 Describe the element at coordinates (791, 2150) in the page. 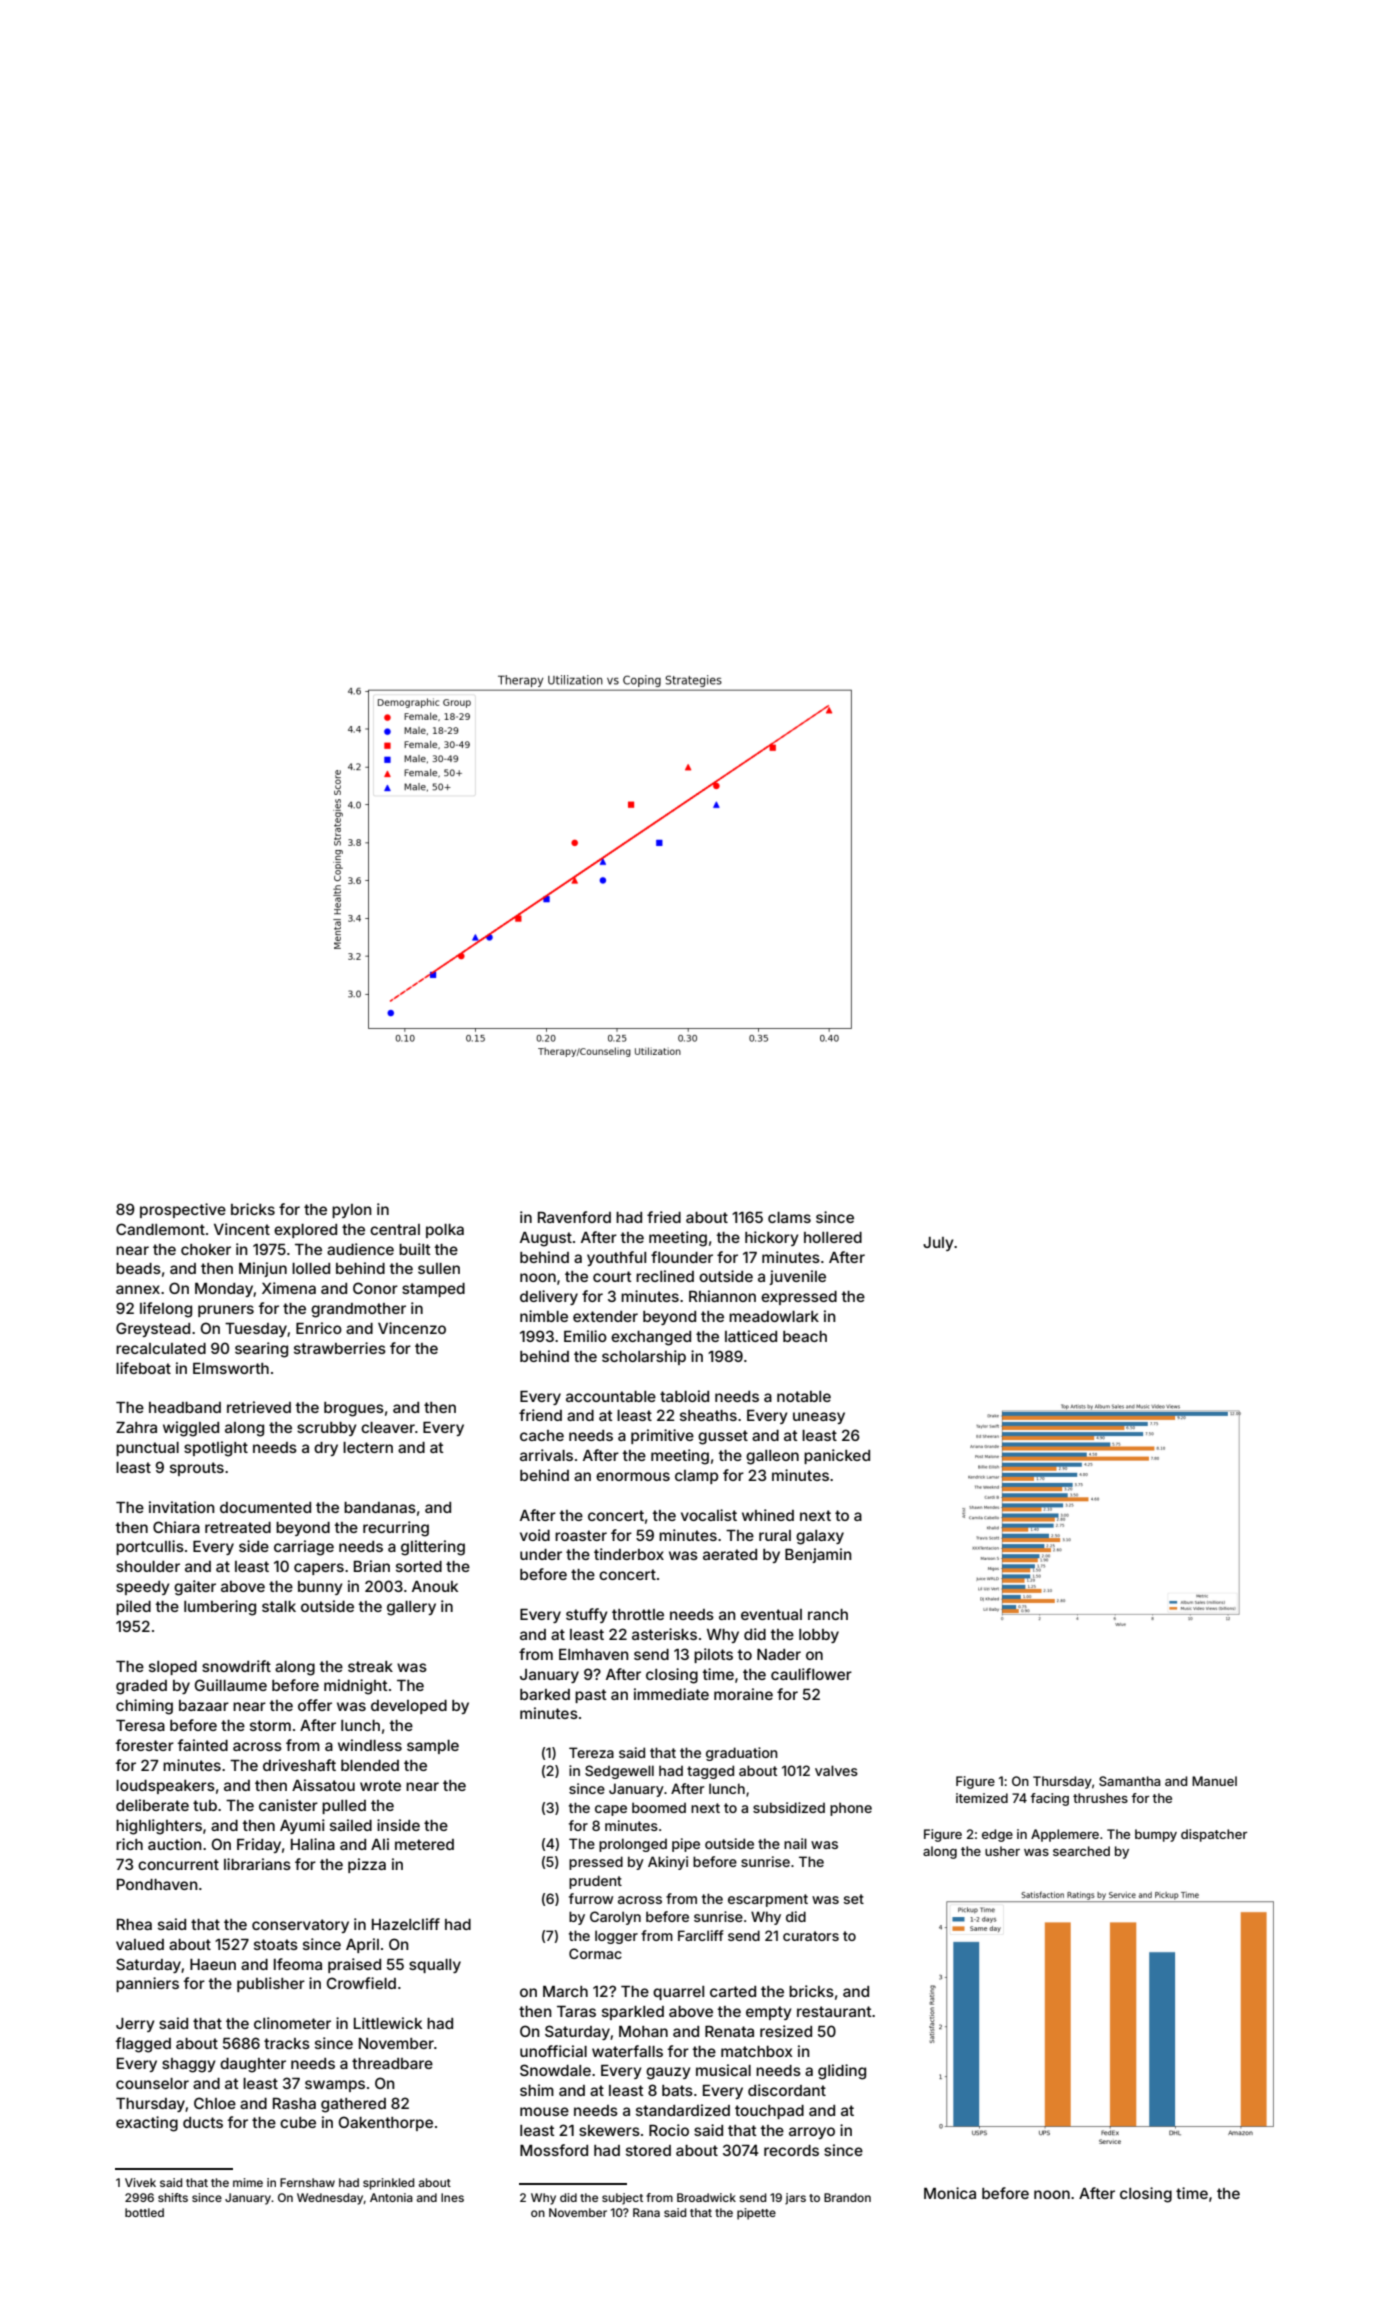

I see `records` at that location.
